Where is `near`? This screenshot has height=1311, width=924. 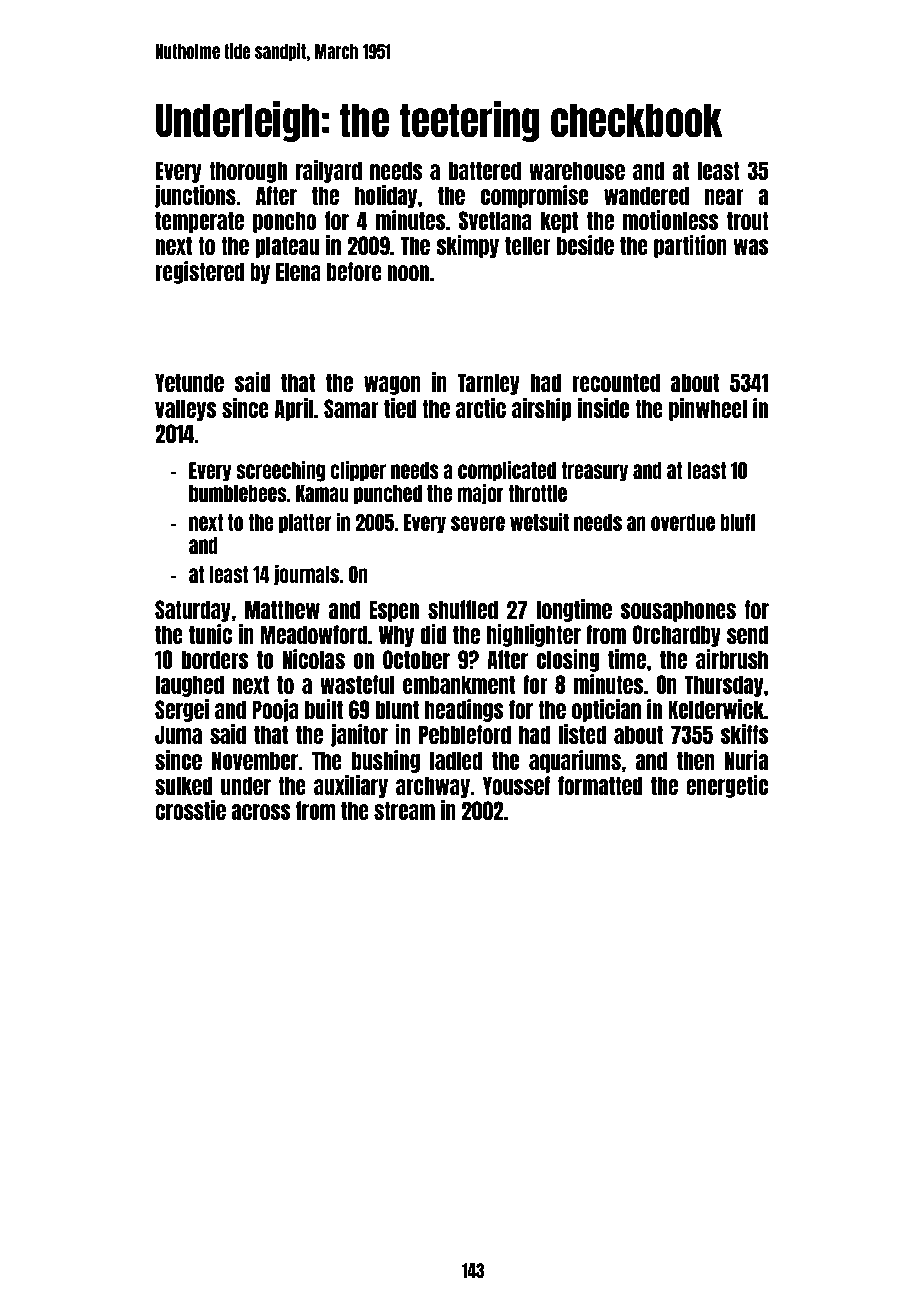 near is located at coordinates (724, 197).
